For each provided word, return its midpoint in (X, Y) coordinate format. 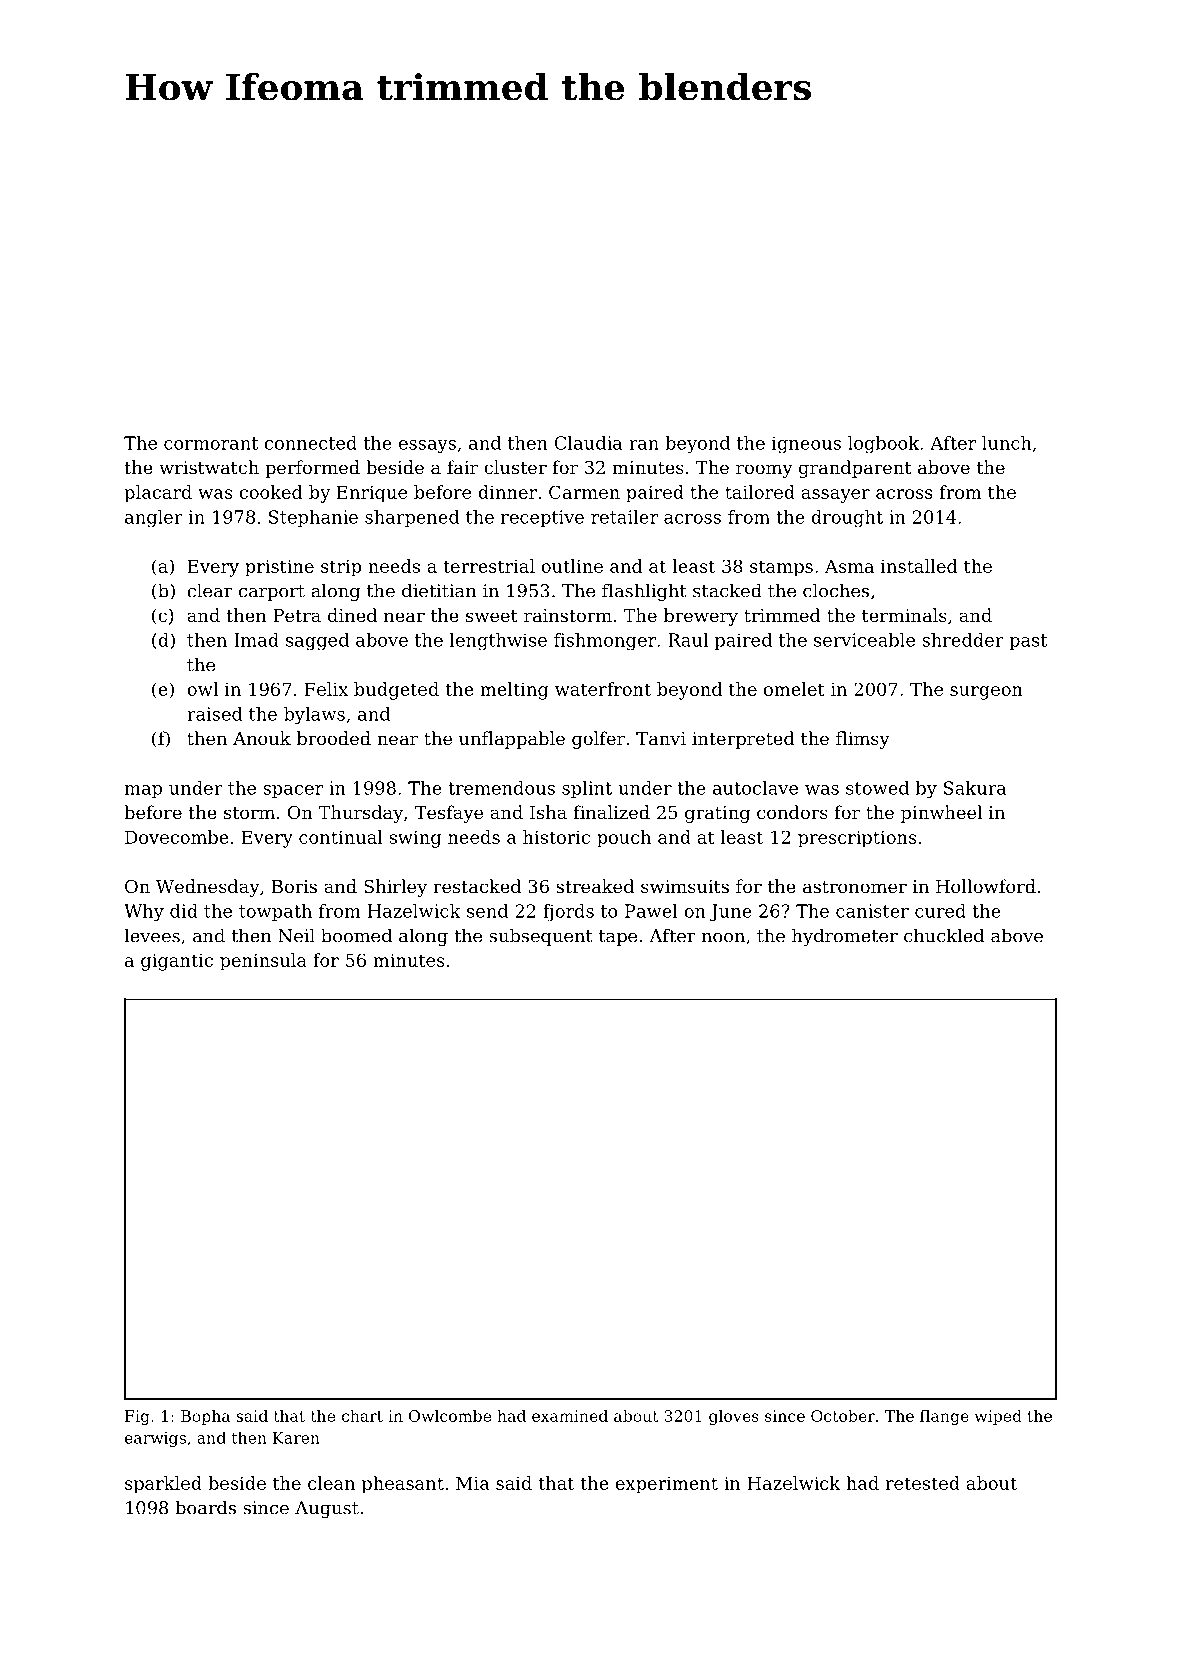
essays (427, 446)
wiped (998, 1417)
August (327, 1509)
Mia (473, 1483)
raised (214, 714)
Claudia (588, 443)
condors (792, 812)
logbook (883, 444)
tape (618, 938)
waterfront (603, 689)
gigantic (177, 962)
